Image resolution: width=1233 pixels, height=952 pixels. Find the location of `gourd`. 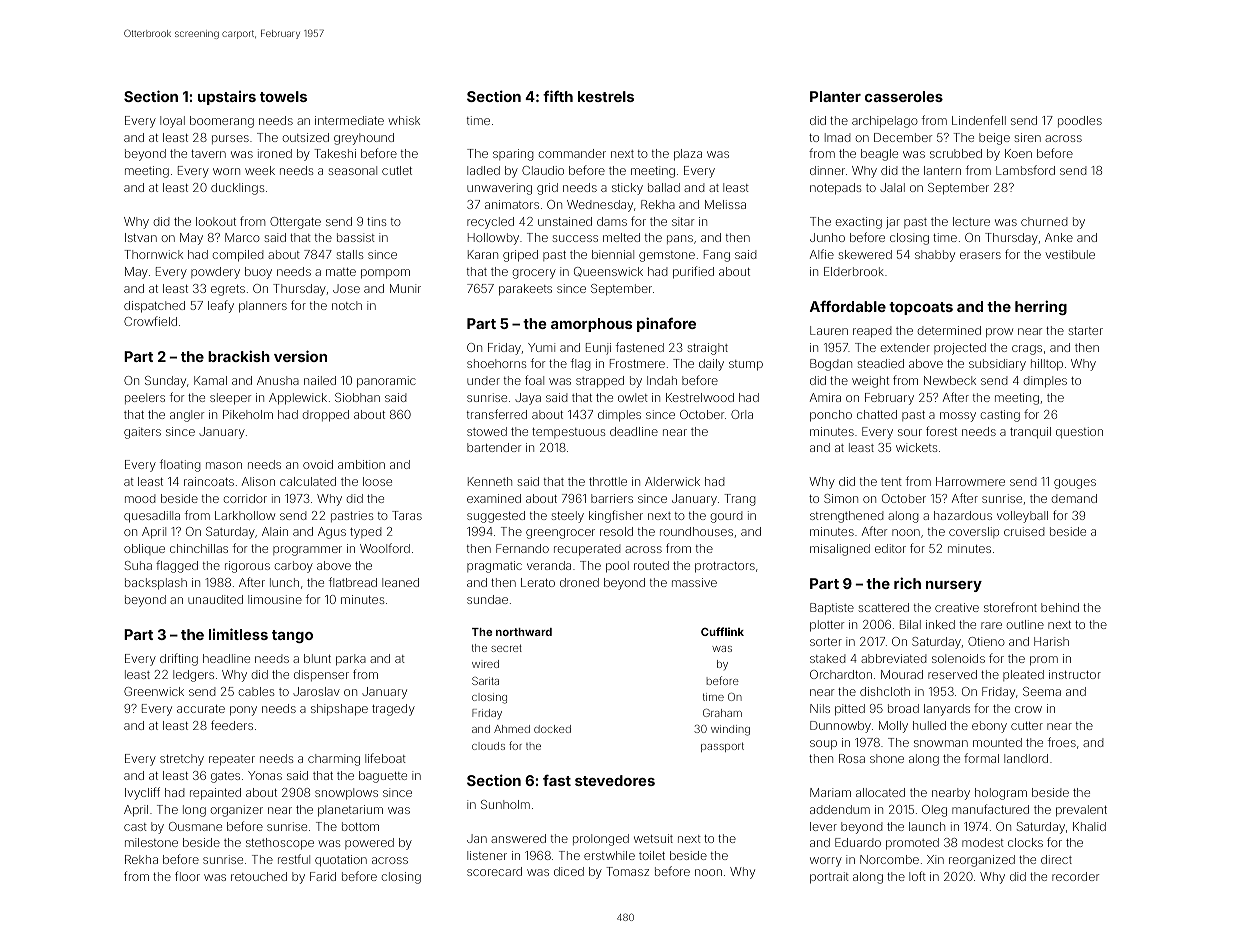

gourd is located at coordinates (726, 517).
